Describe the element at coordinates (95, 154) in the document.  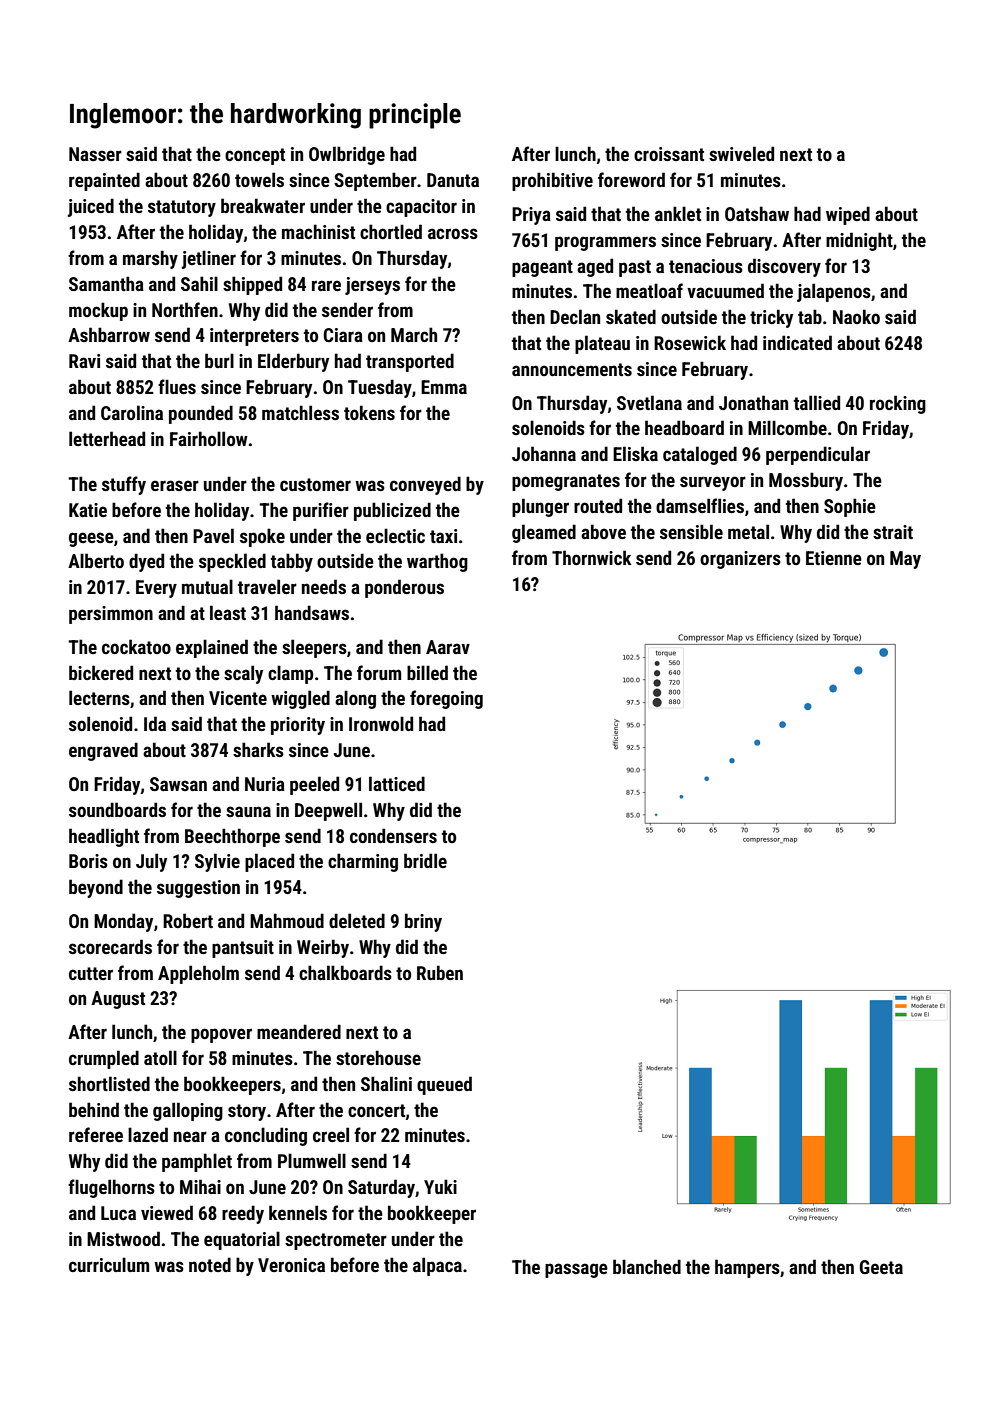
I see `Nasser` at that location.
